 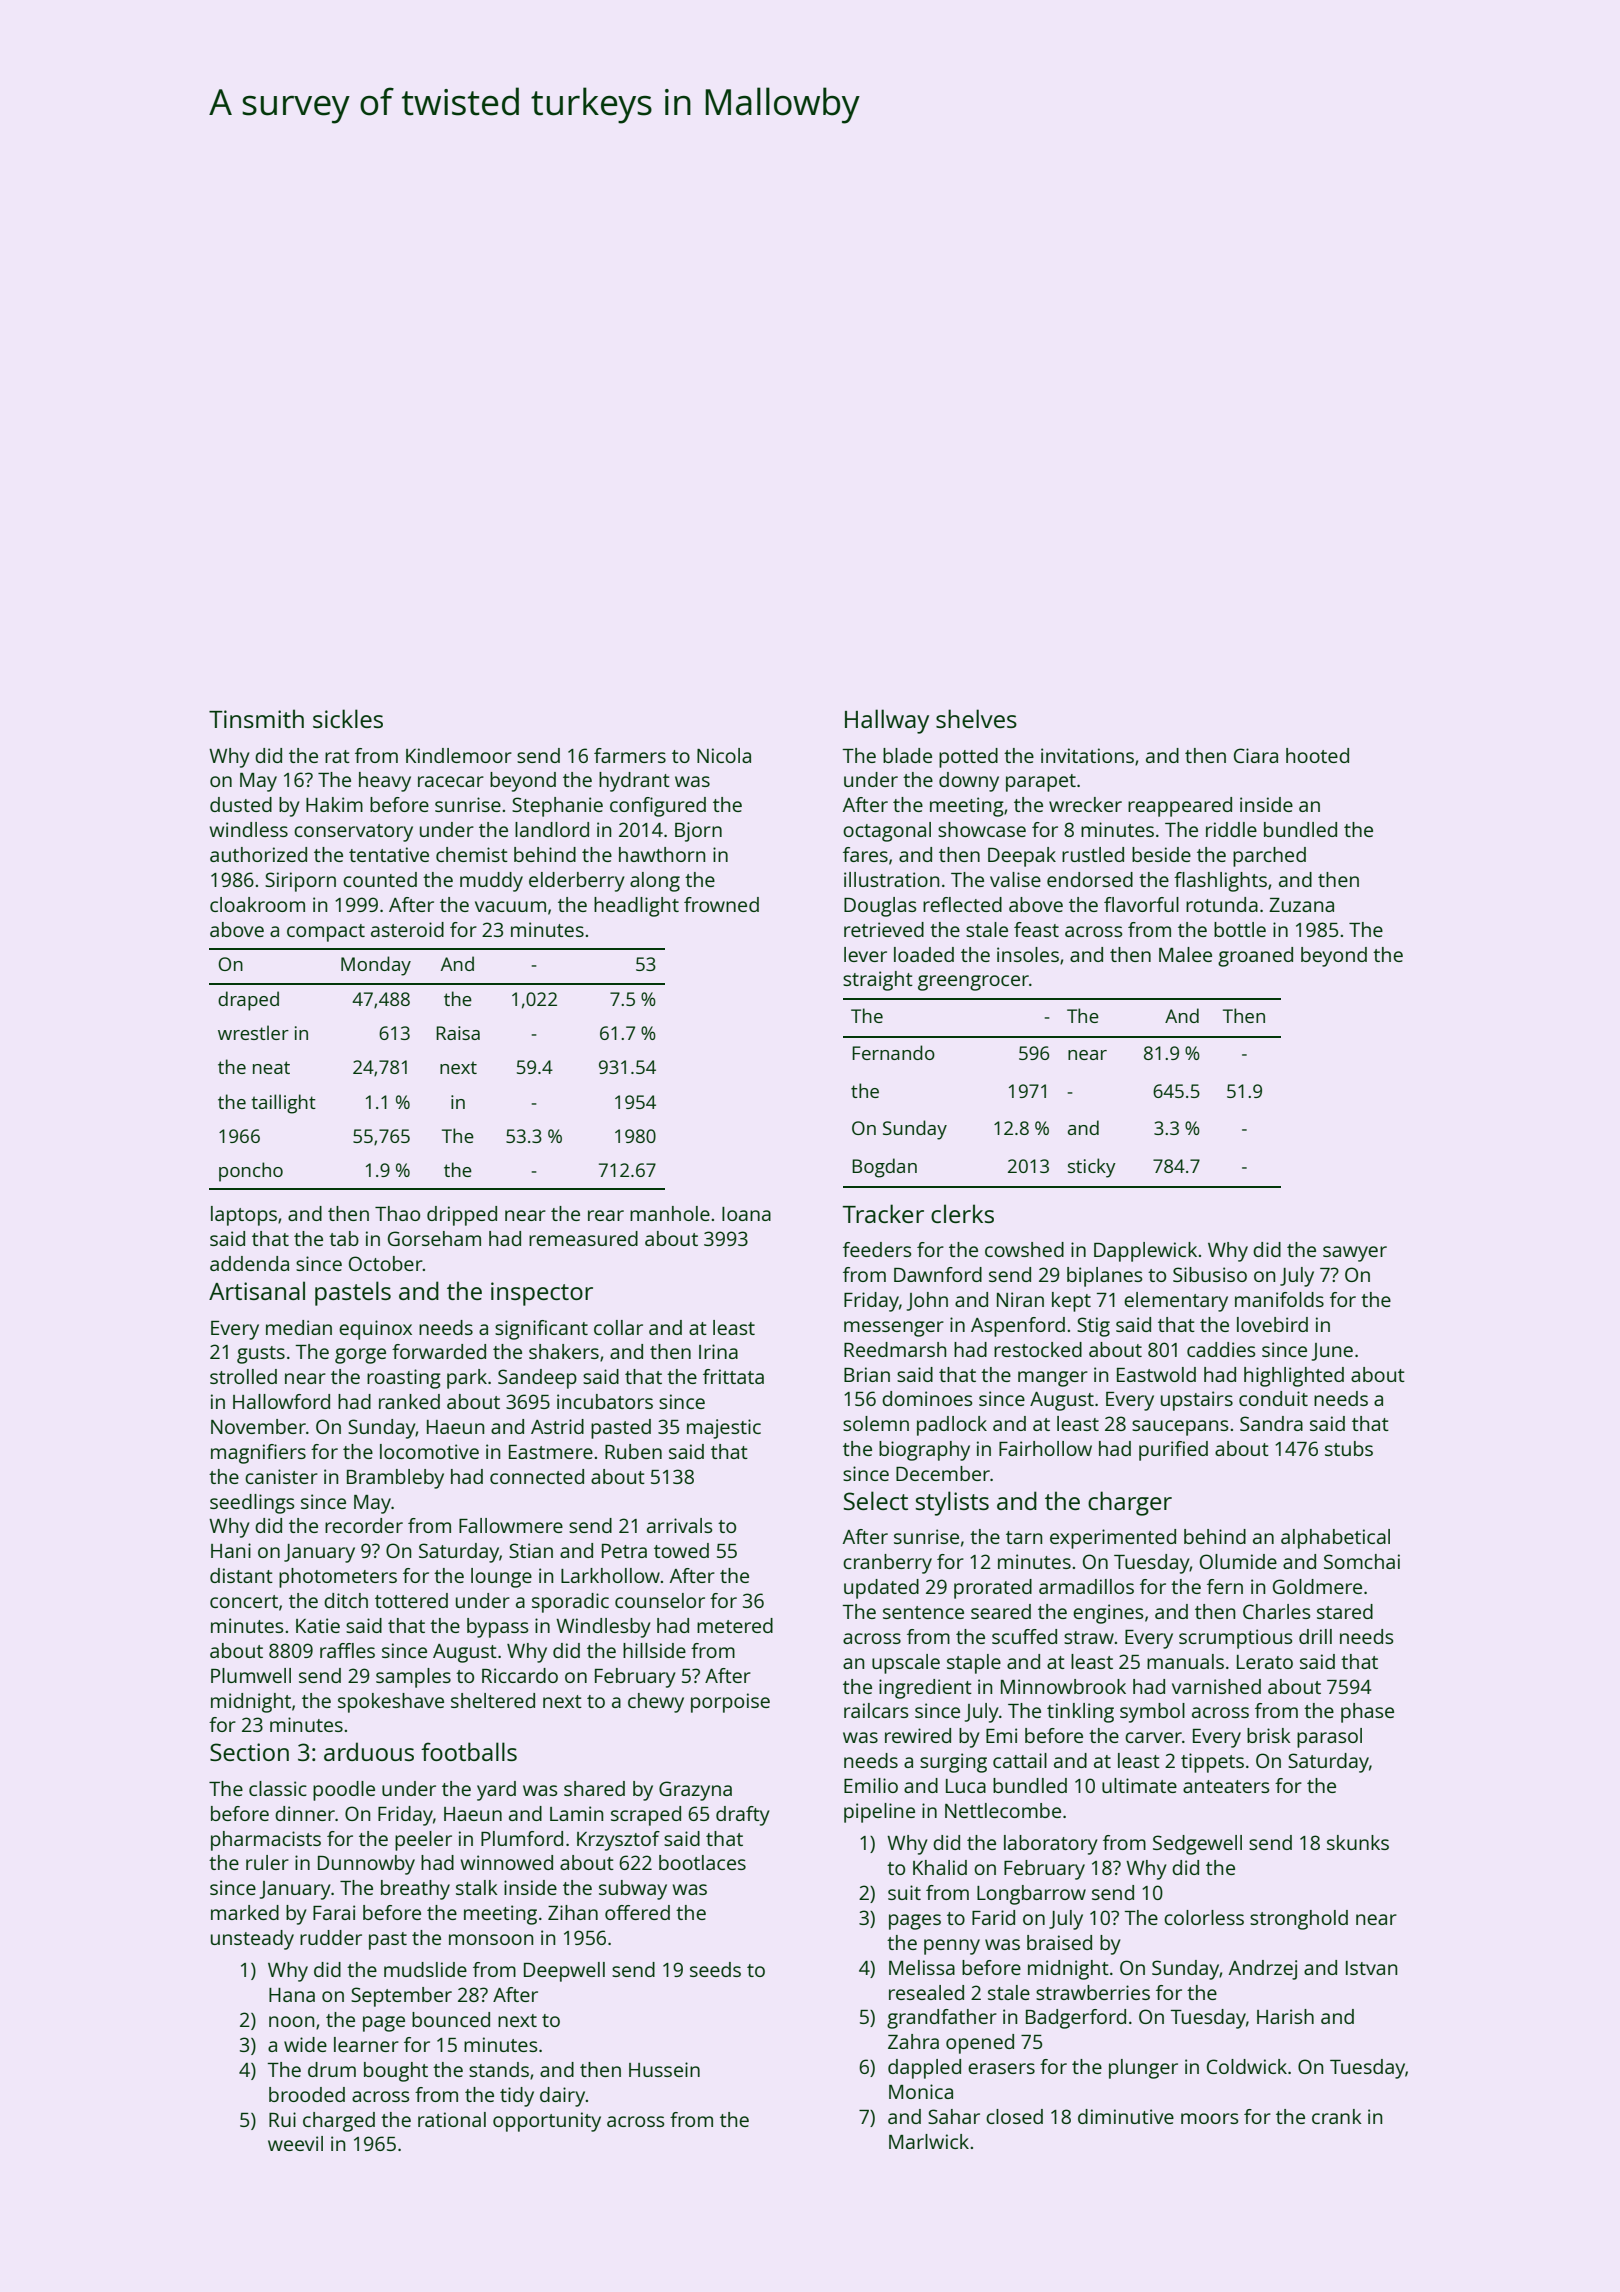 I want to click on farmers, so click(x=630, y=755).
